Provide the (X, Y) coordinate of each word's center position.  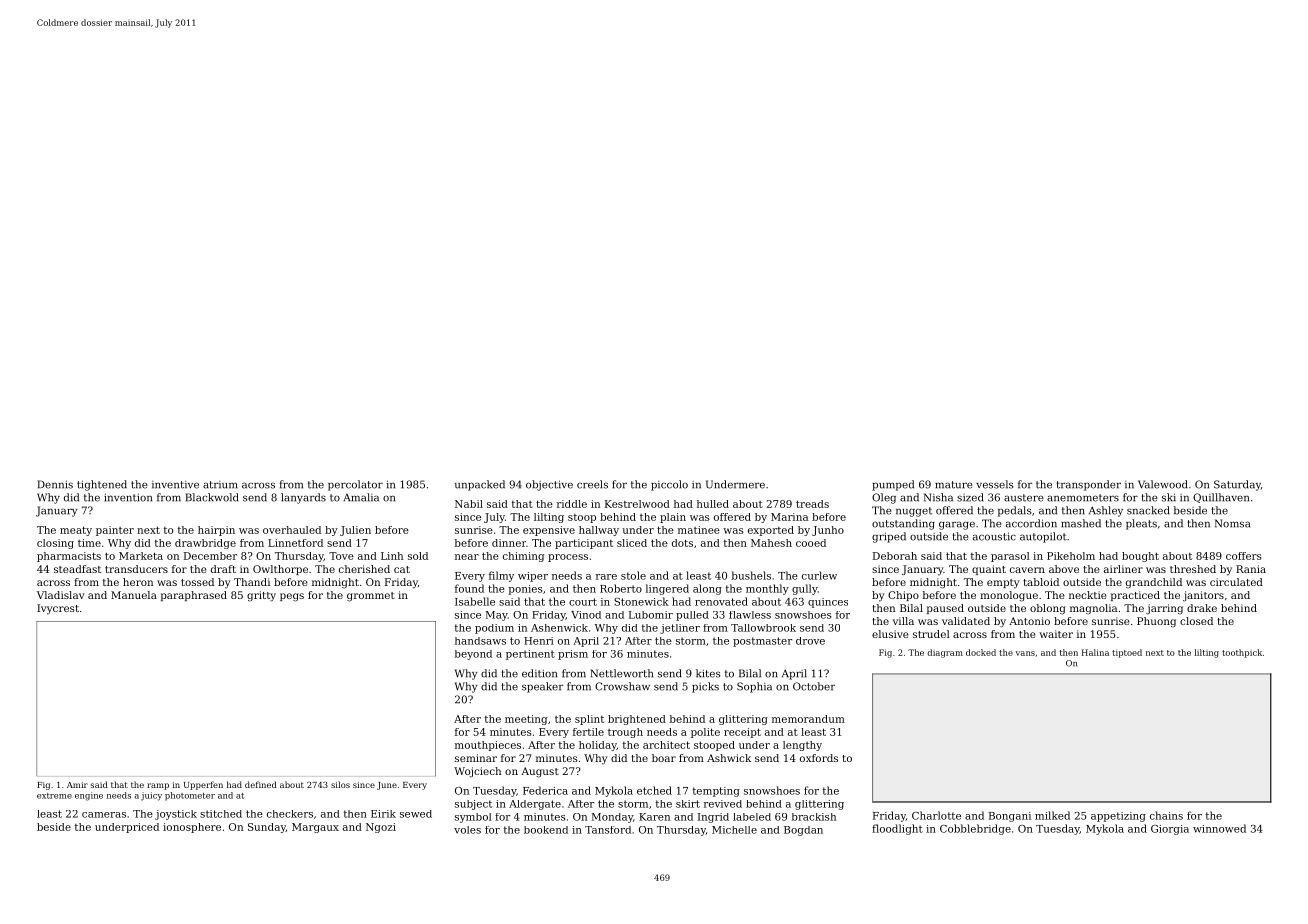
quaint (989, 570)
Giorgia (1170, 830)
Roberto (621, 588)
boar (664, 758)
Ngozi (381, 828)
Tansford (608, 830)
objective (549, 485)
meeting (526, 720)
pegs (292, 597)
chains (1166, 815)
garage (957, 525)
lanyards (303, 498)
